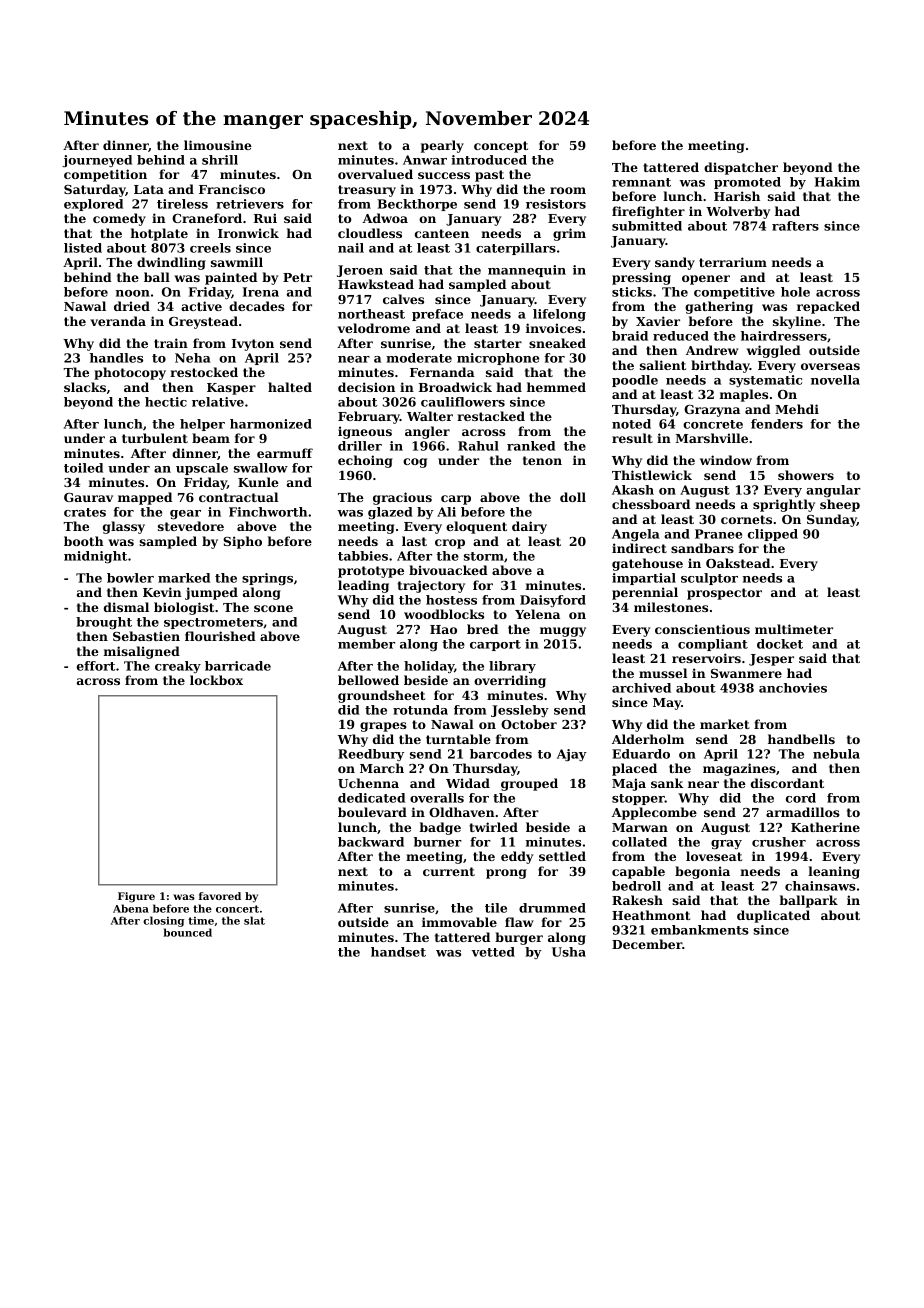 Image resolution: width=924 pixels, height=1308 pixels. Describe the element at coordinates (425, 160) in the image. I see `Anwar` at that location.
